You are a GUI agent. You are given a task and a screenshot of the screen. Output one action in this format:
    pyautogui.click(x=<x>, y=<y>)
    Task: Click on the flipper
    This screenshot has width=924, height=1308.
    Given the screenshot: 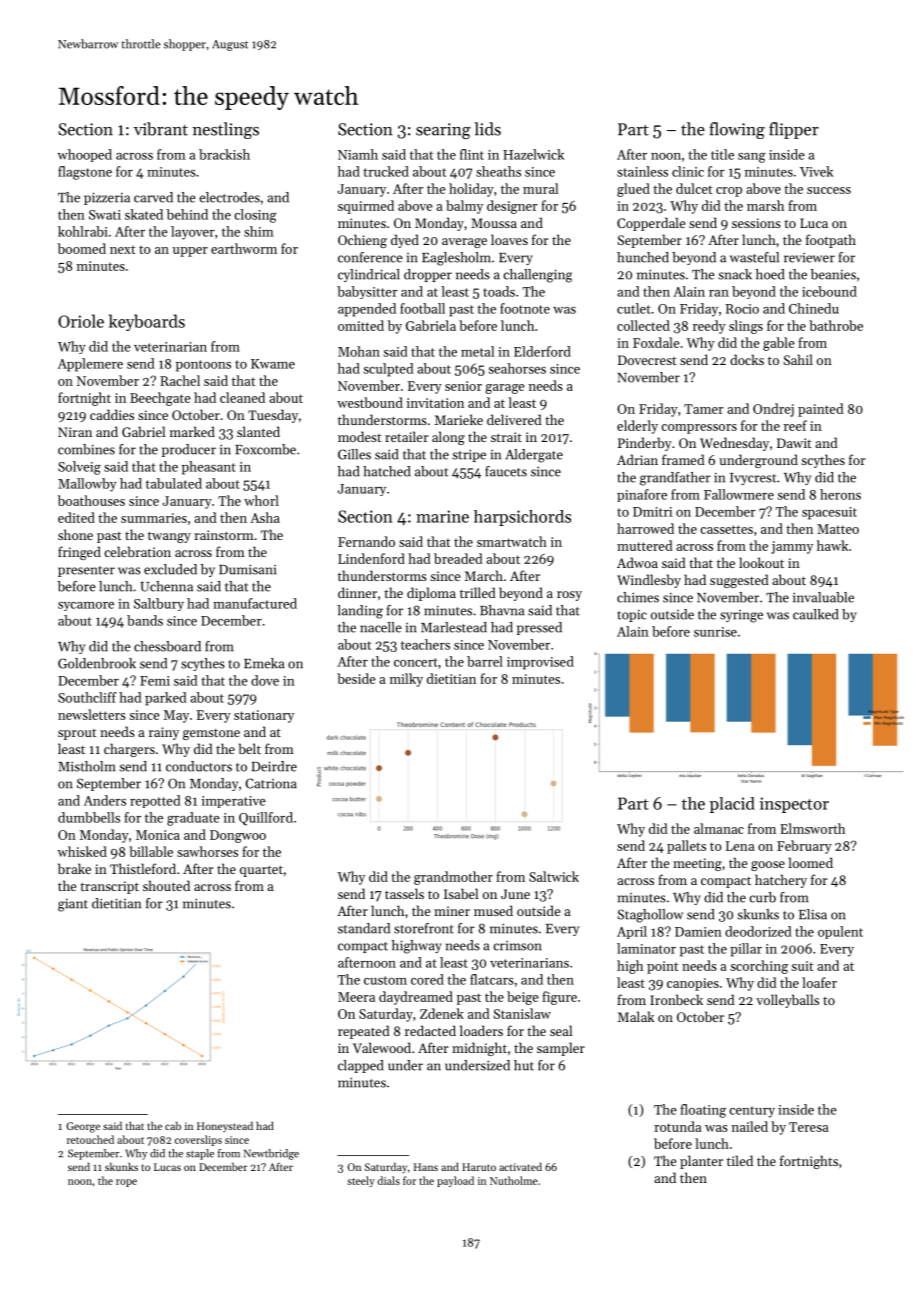 What is the action you would take?
    pyautogui.click(x=794, y=130)
